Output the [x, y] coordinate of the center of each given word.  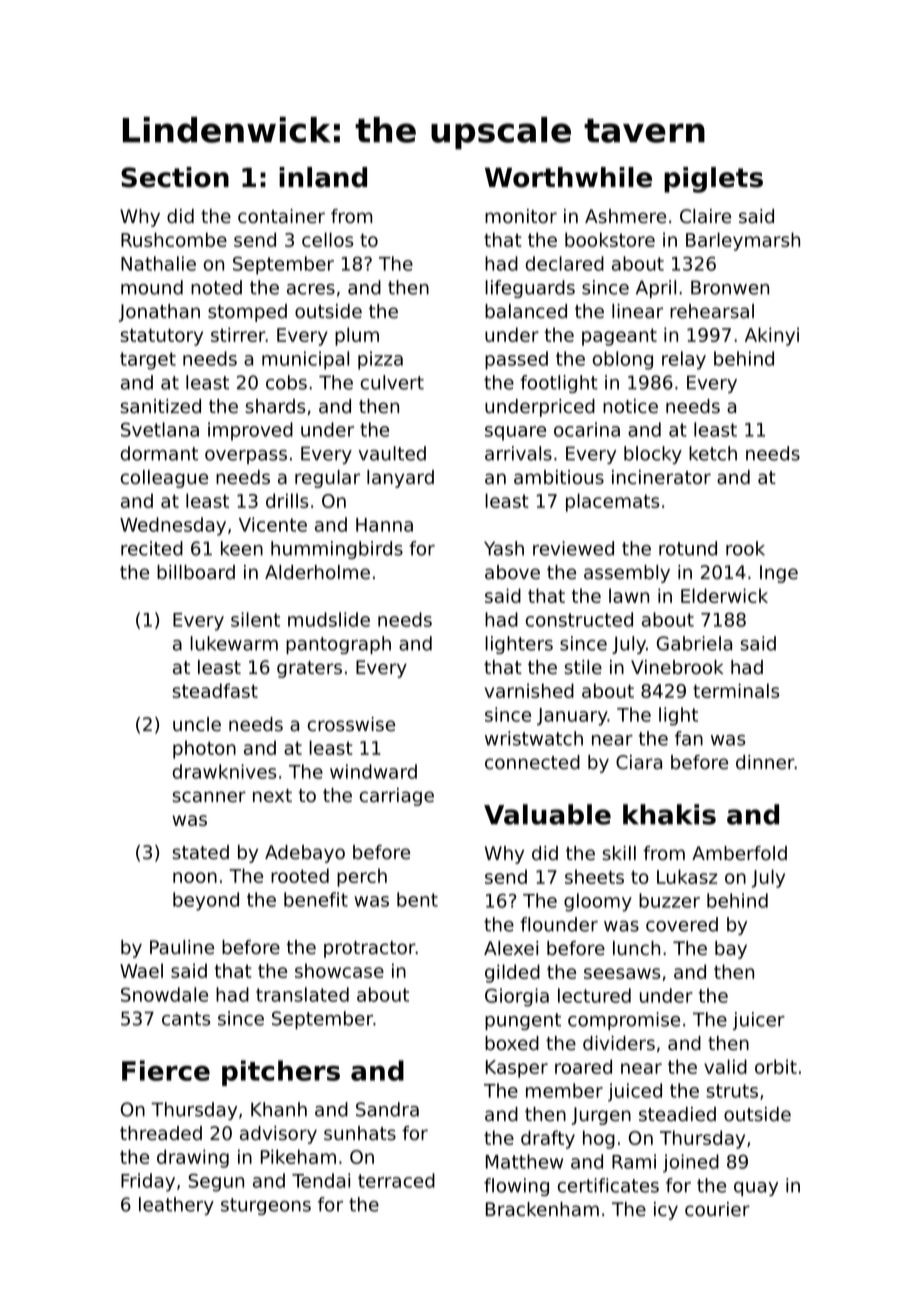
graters [309, 669]
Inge [779, 574]
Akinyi [772, 336]
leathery [176, 1206]
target [148, 361]
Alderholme [317, 572]
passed [516, 360]
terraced [396, 1180]
